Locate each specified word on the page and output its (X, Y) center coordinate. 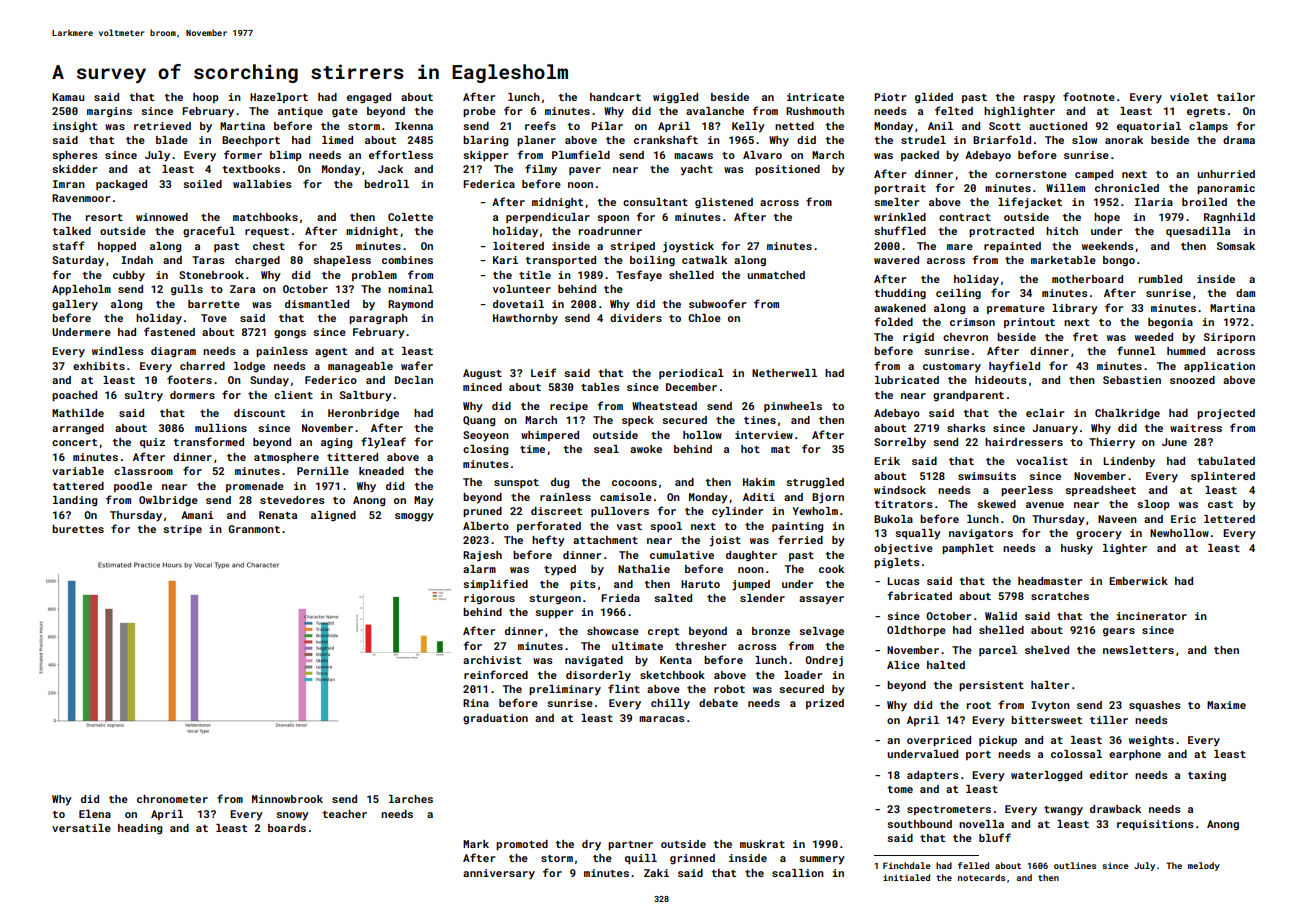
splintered (1223, 477)
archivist (492, 660)
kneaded (381, 471)
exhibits (99, 366)
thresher (700, 646)
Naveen (1117, 519)
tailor (1236, 97)
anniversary (499, 874)
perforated (549, 526)
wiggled (675, 98)
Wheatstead (664, 406)
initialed (906, 877)
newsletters (1138, 650)
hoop (206, 98)
